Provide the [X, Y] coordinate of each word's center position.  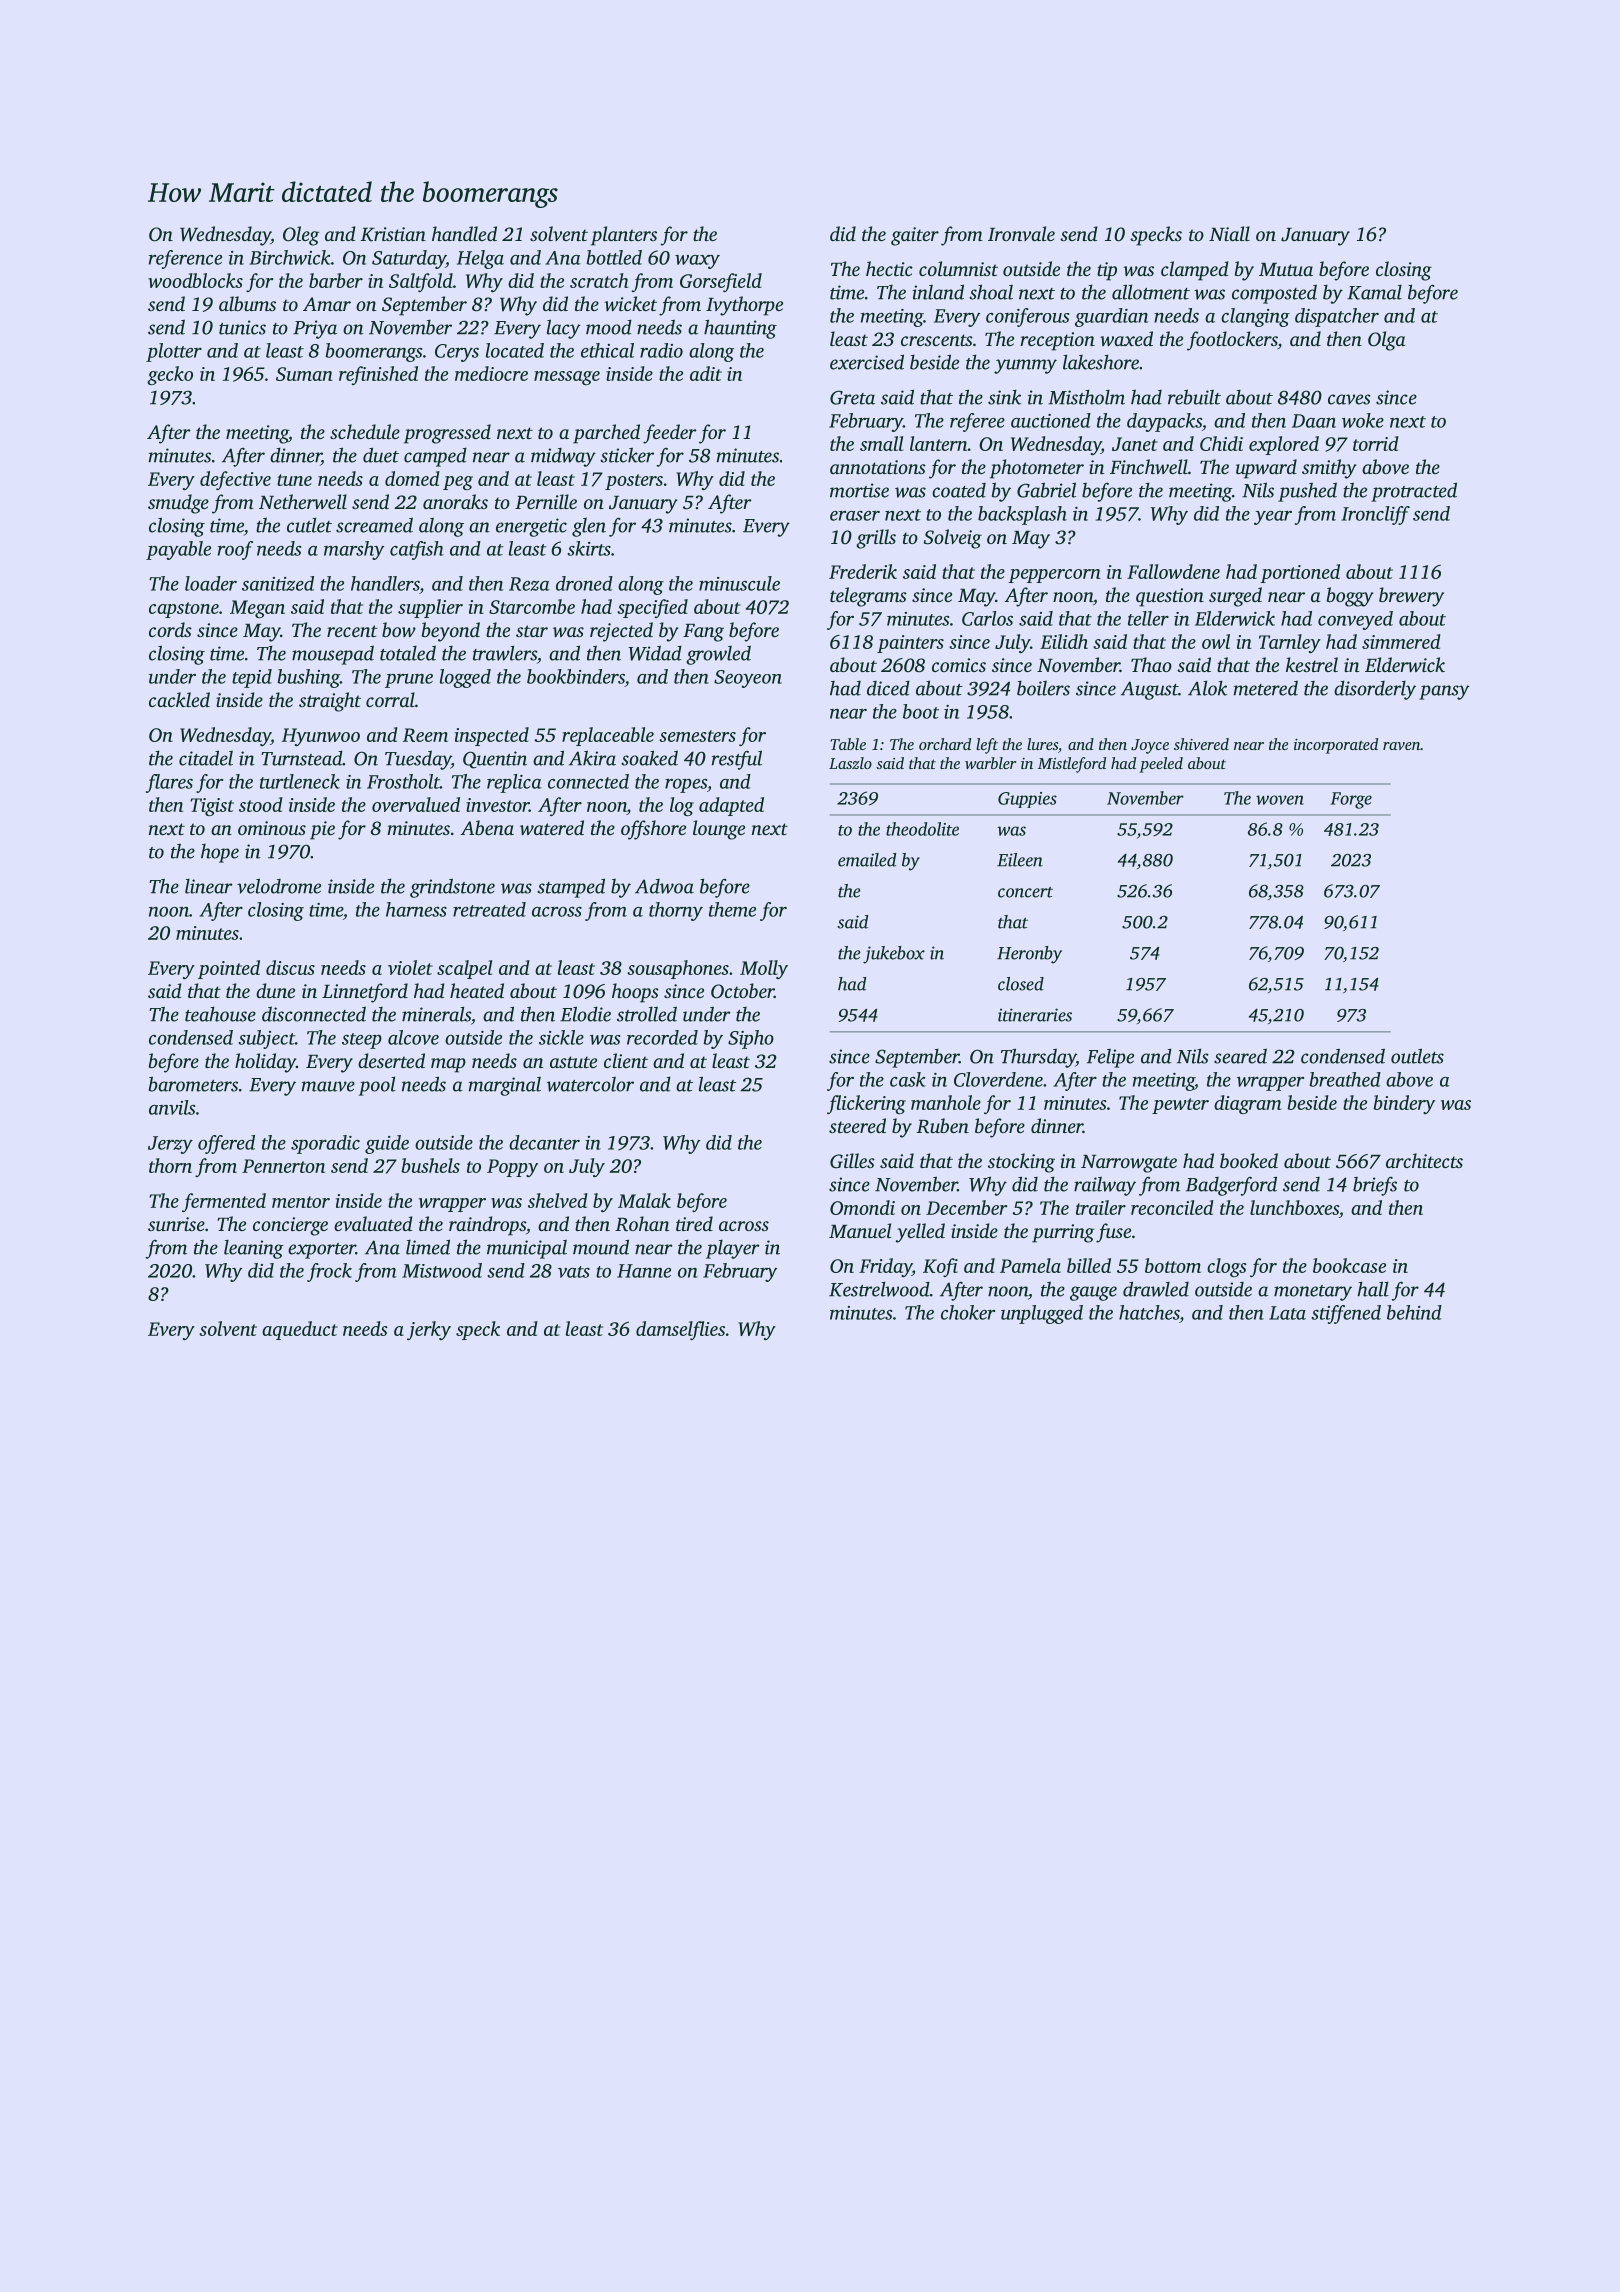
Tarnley [1290, 643]
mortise [859, 490]
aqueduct [300, 1330]
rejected [621, 632]
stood [261, 804]
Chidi [1221, 443]
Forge [1351, 800]
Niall [1229, 233]
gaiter [915, 236]
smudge [178, 504]
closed [1021, 984]
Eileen [1020, 860]
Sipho [751, 1039]
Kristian [393, 234]
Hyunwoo [321, 737]
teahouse [220, 1014]
